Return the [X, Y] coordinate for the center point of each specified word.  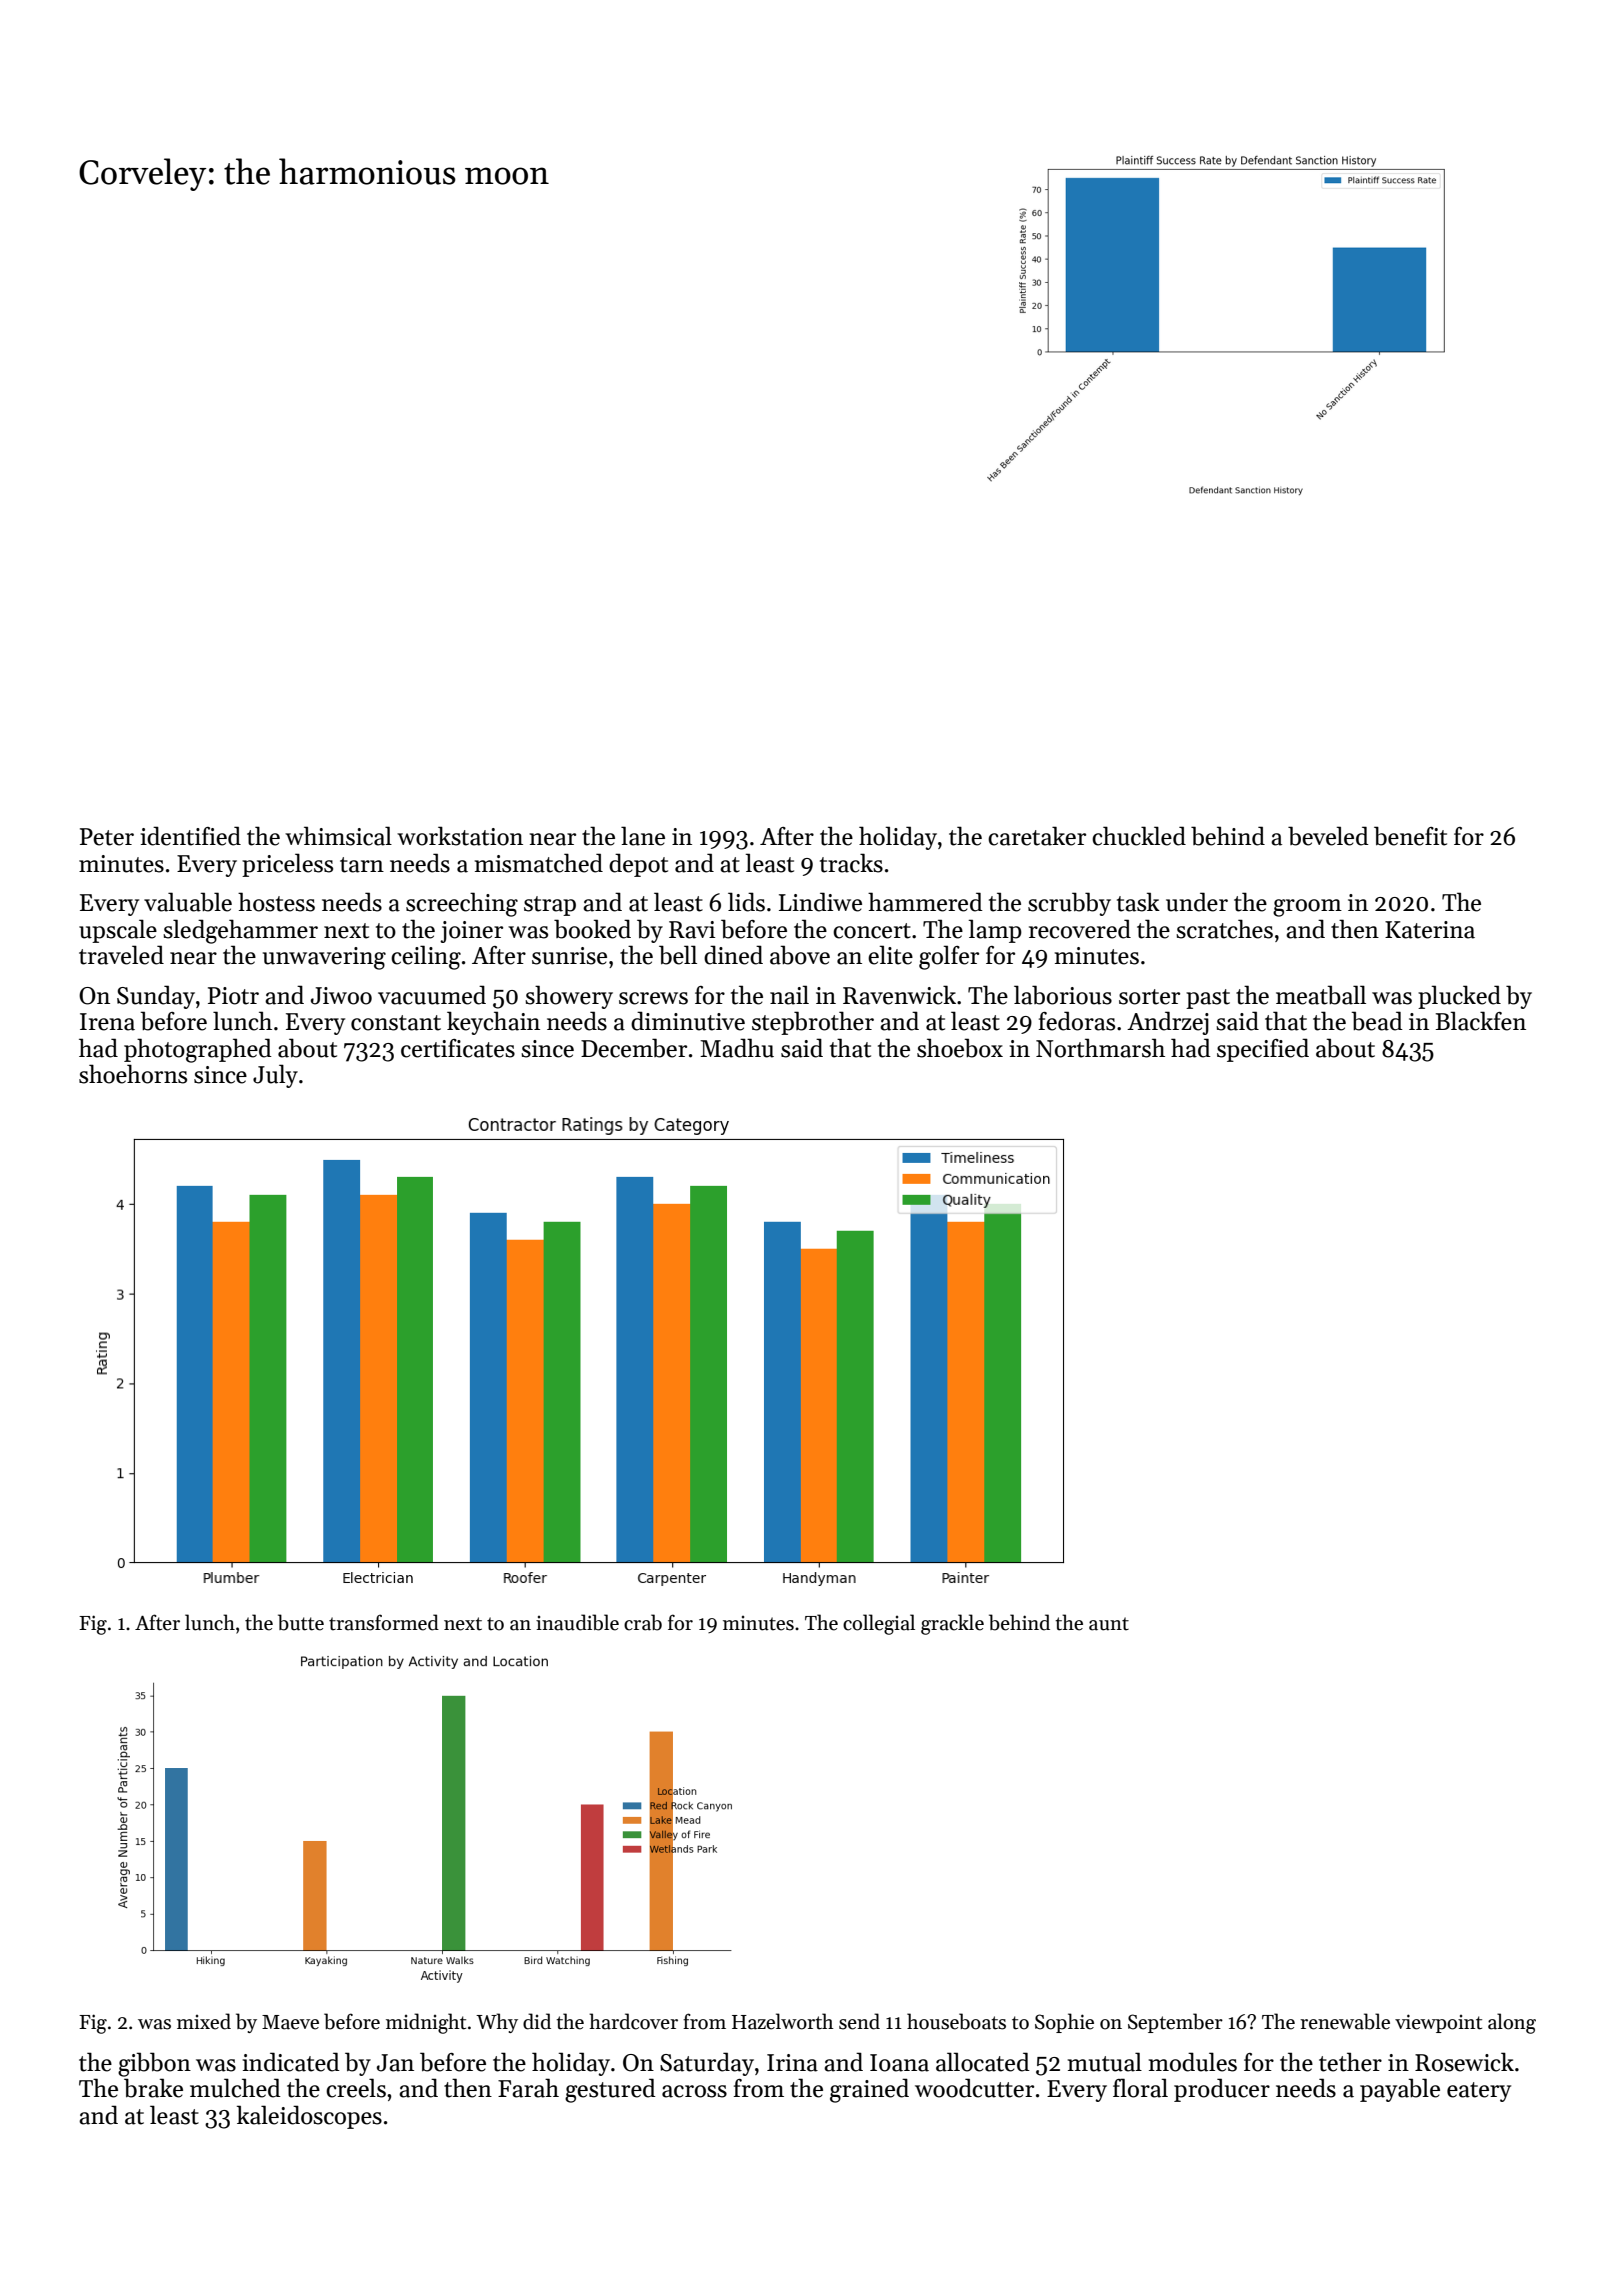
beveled [1328, 836]
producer [1222, 2090]
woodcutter [974, 2088]
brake [153, 2088]
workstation [460, 836]
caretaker [1037, 836]
